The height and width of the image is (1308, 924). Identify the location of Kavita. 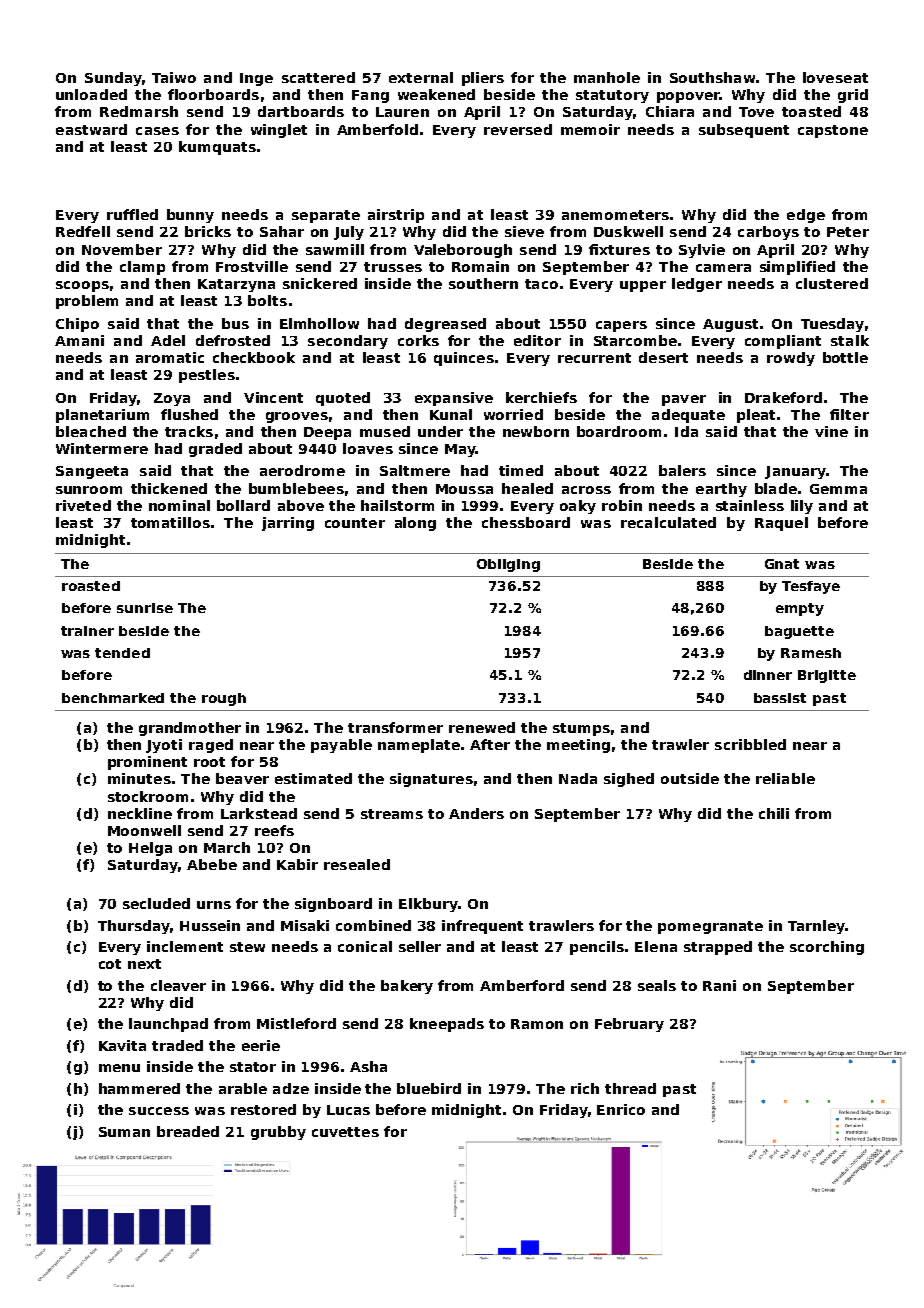
(122, 1045).
